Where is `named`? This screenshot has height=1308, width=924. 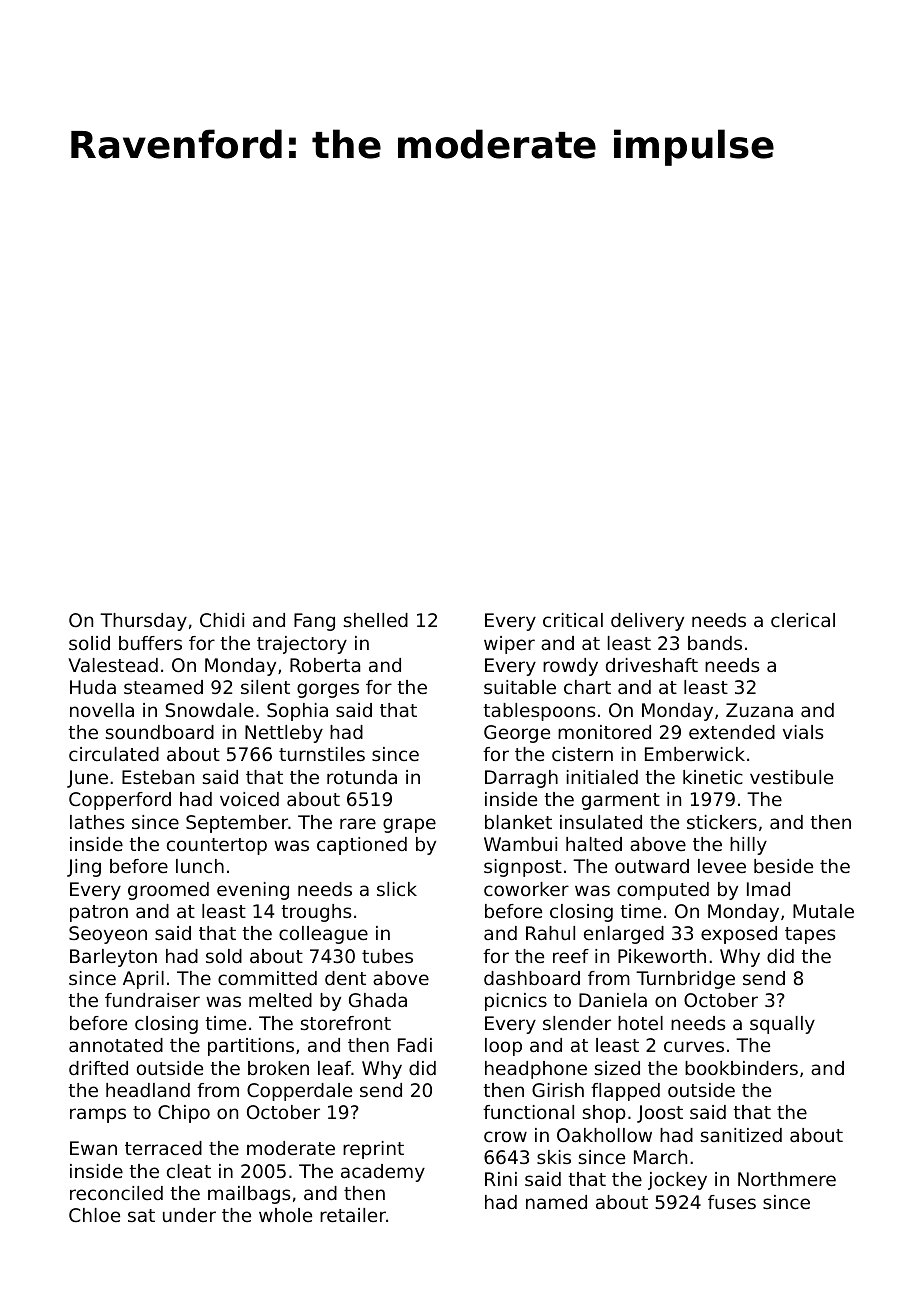 named is located at coordinates (556, 1202).
